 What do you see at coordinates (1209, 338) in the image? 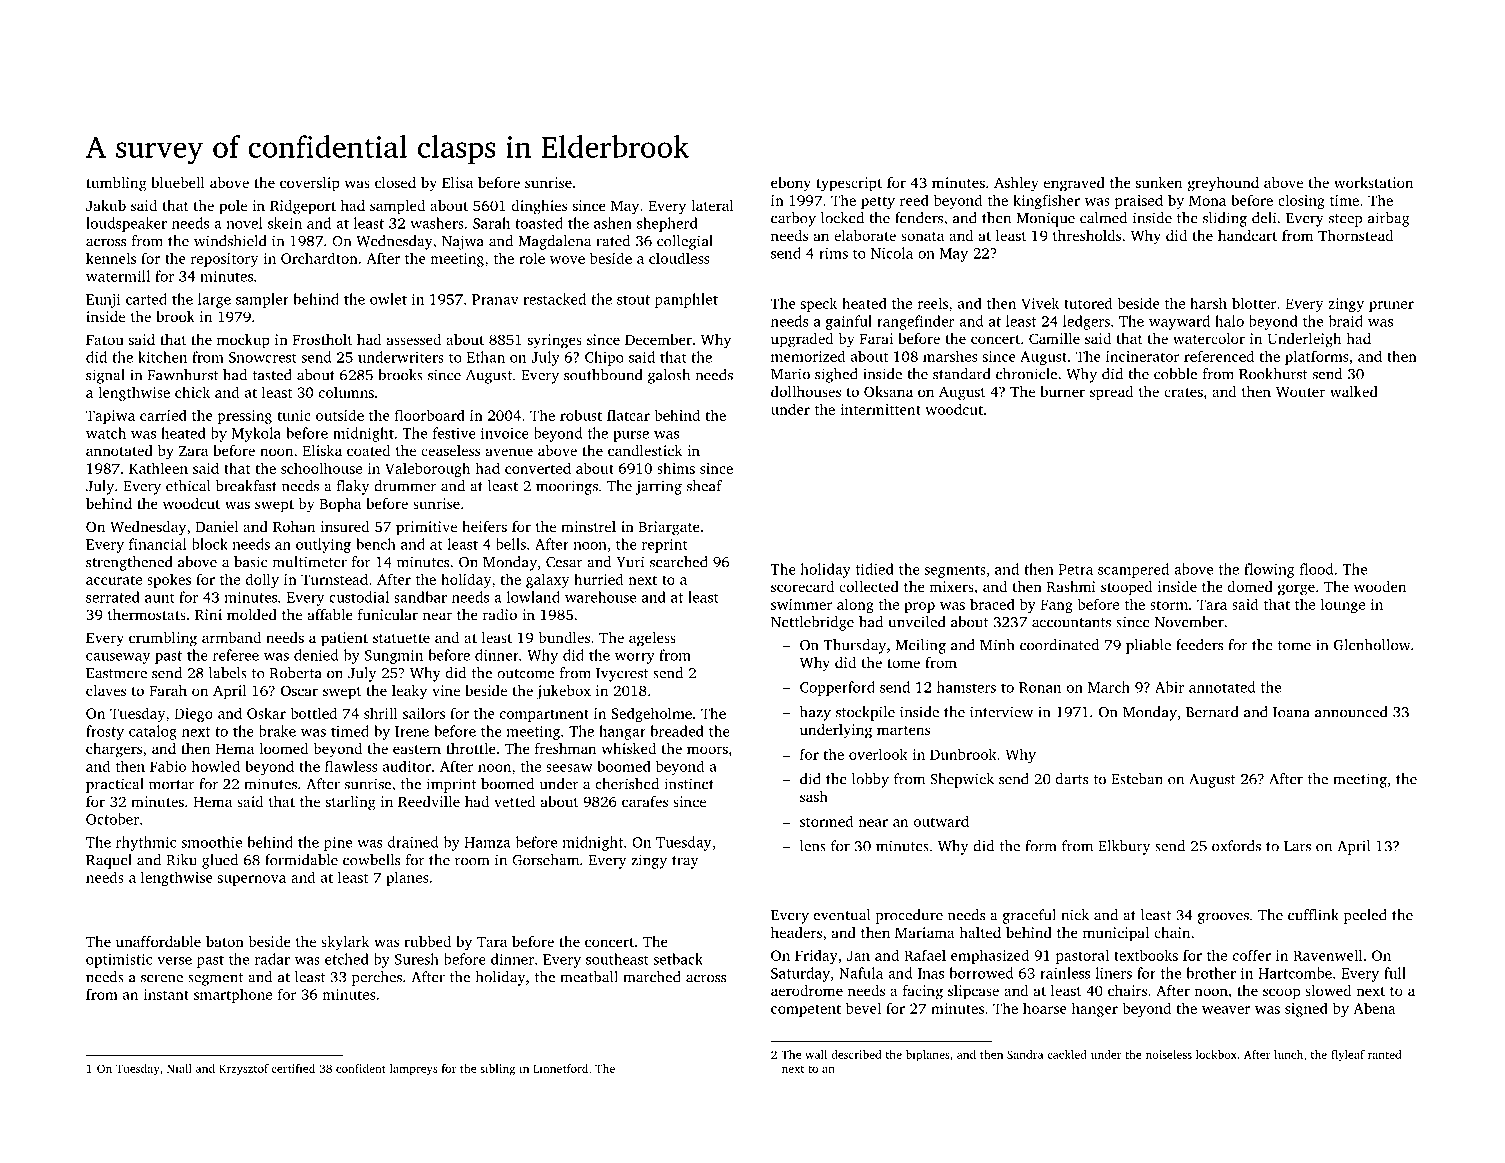
I see `watercolor` at bounding box center [1209, 338].
